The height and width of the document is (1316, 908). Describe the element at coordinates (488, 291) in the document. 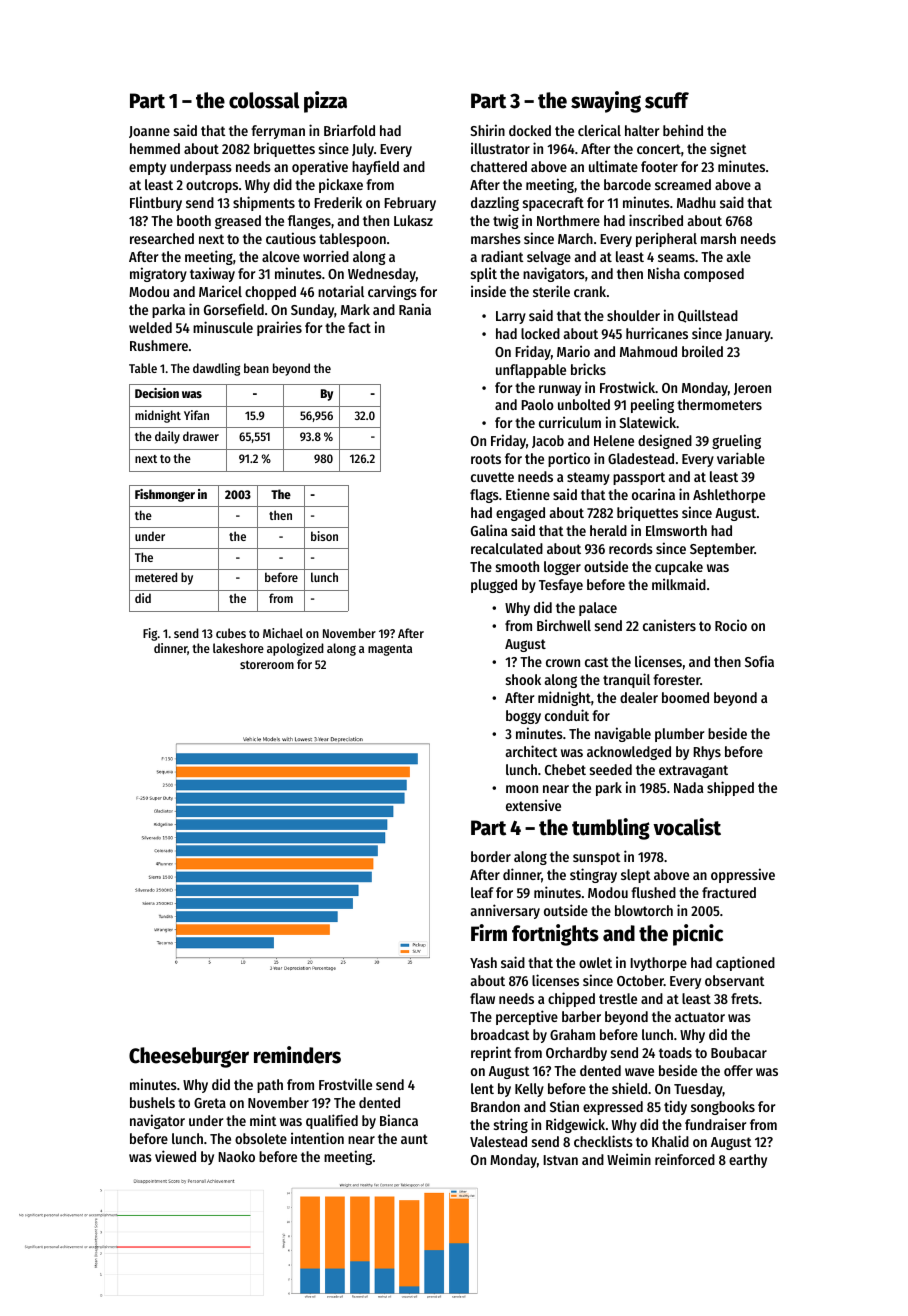

I see `inside` at that location.
